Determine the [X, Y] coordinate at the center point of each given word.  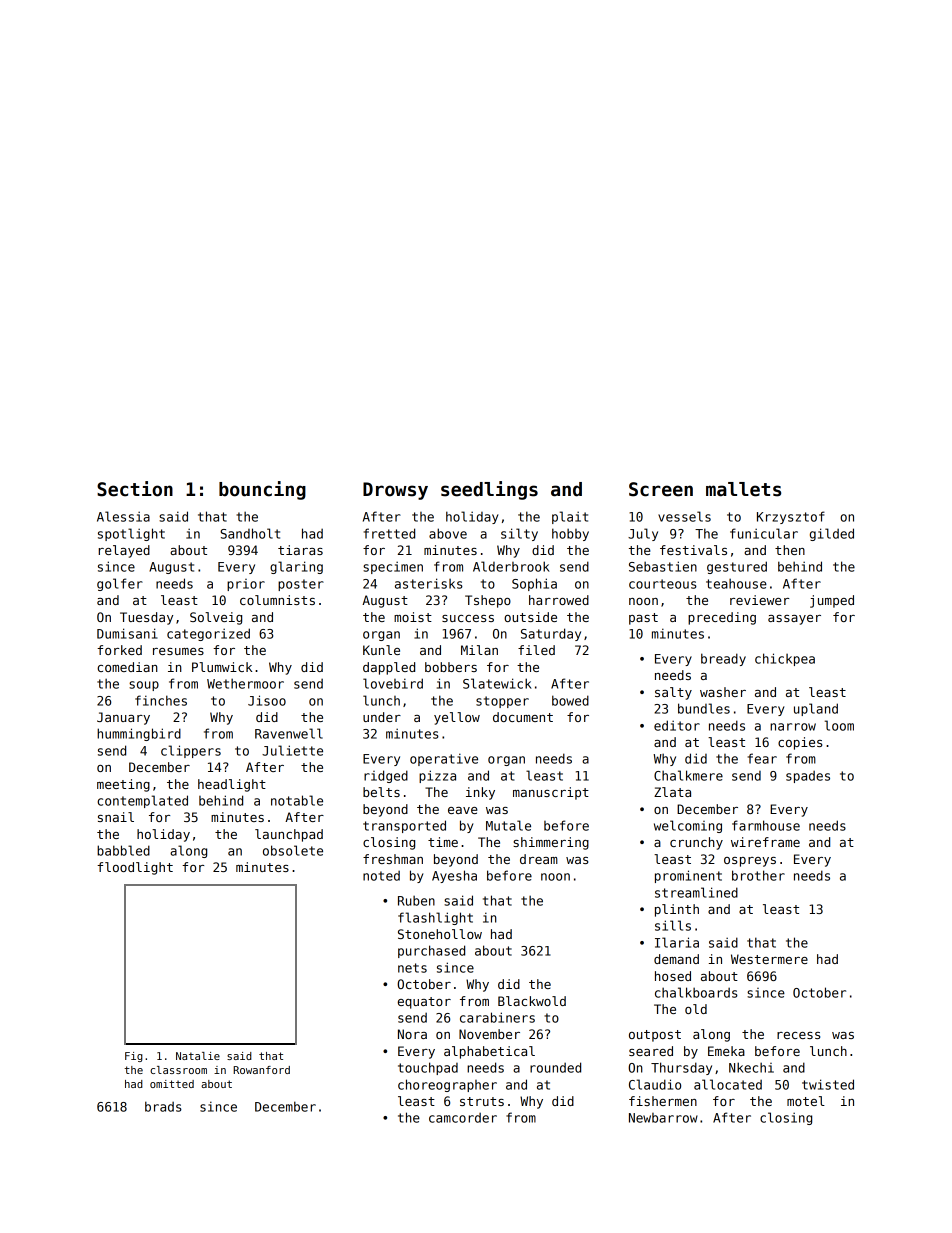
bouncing [262, 490]
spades [808, 777]
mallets [743, 489]
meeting [123, 785]
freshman [393, 859]
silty [519, 534]
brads [163, 1106]
